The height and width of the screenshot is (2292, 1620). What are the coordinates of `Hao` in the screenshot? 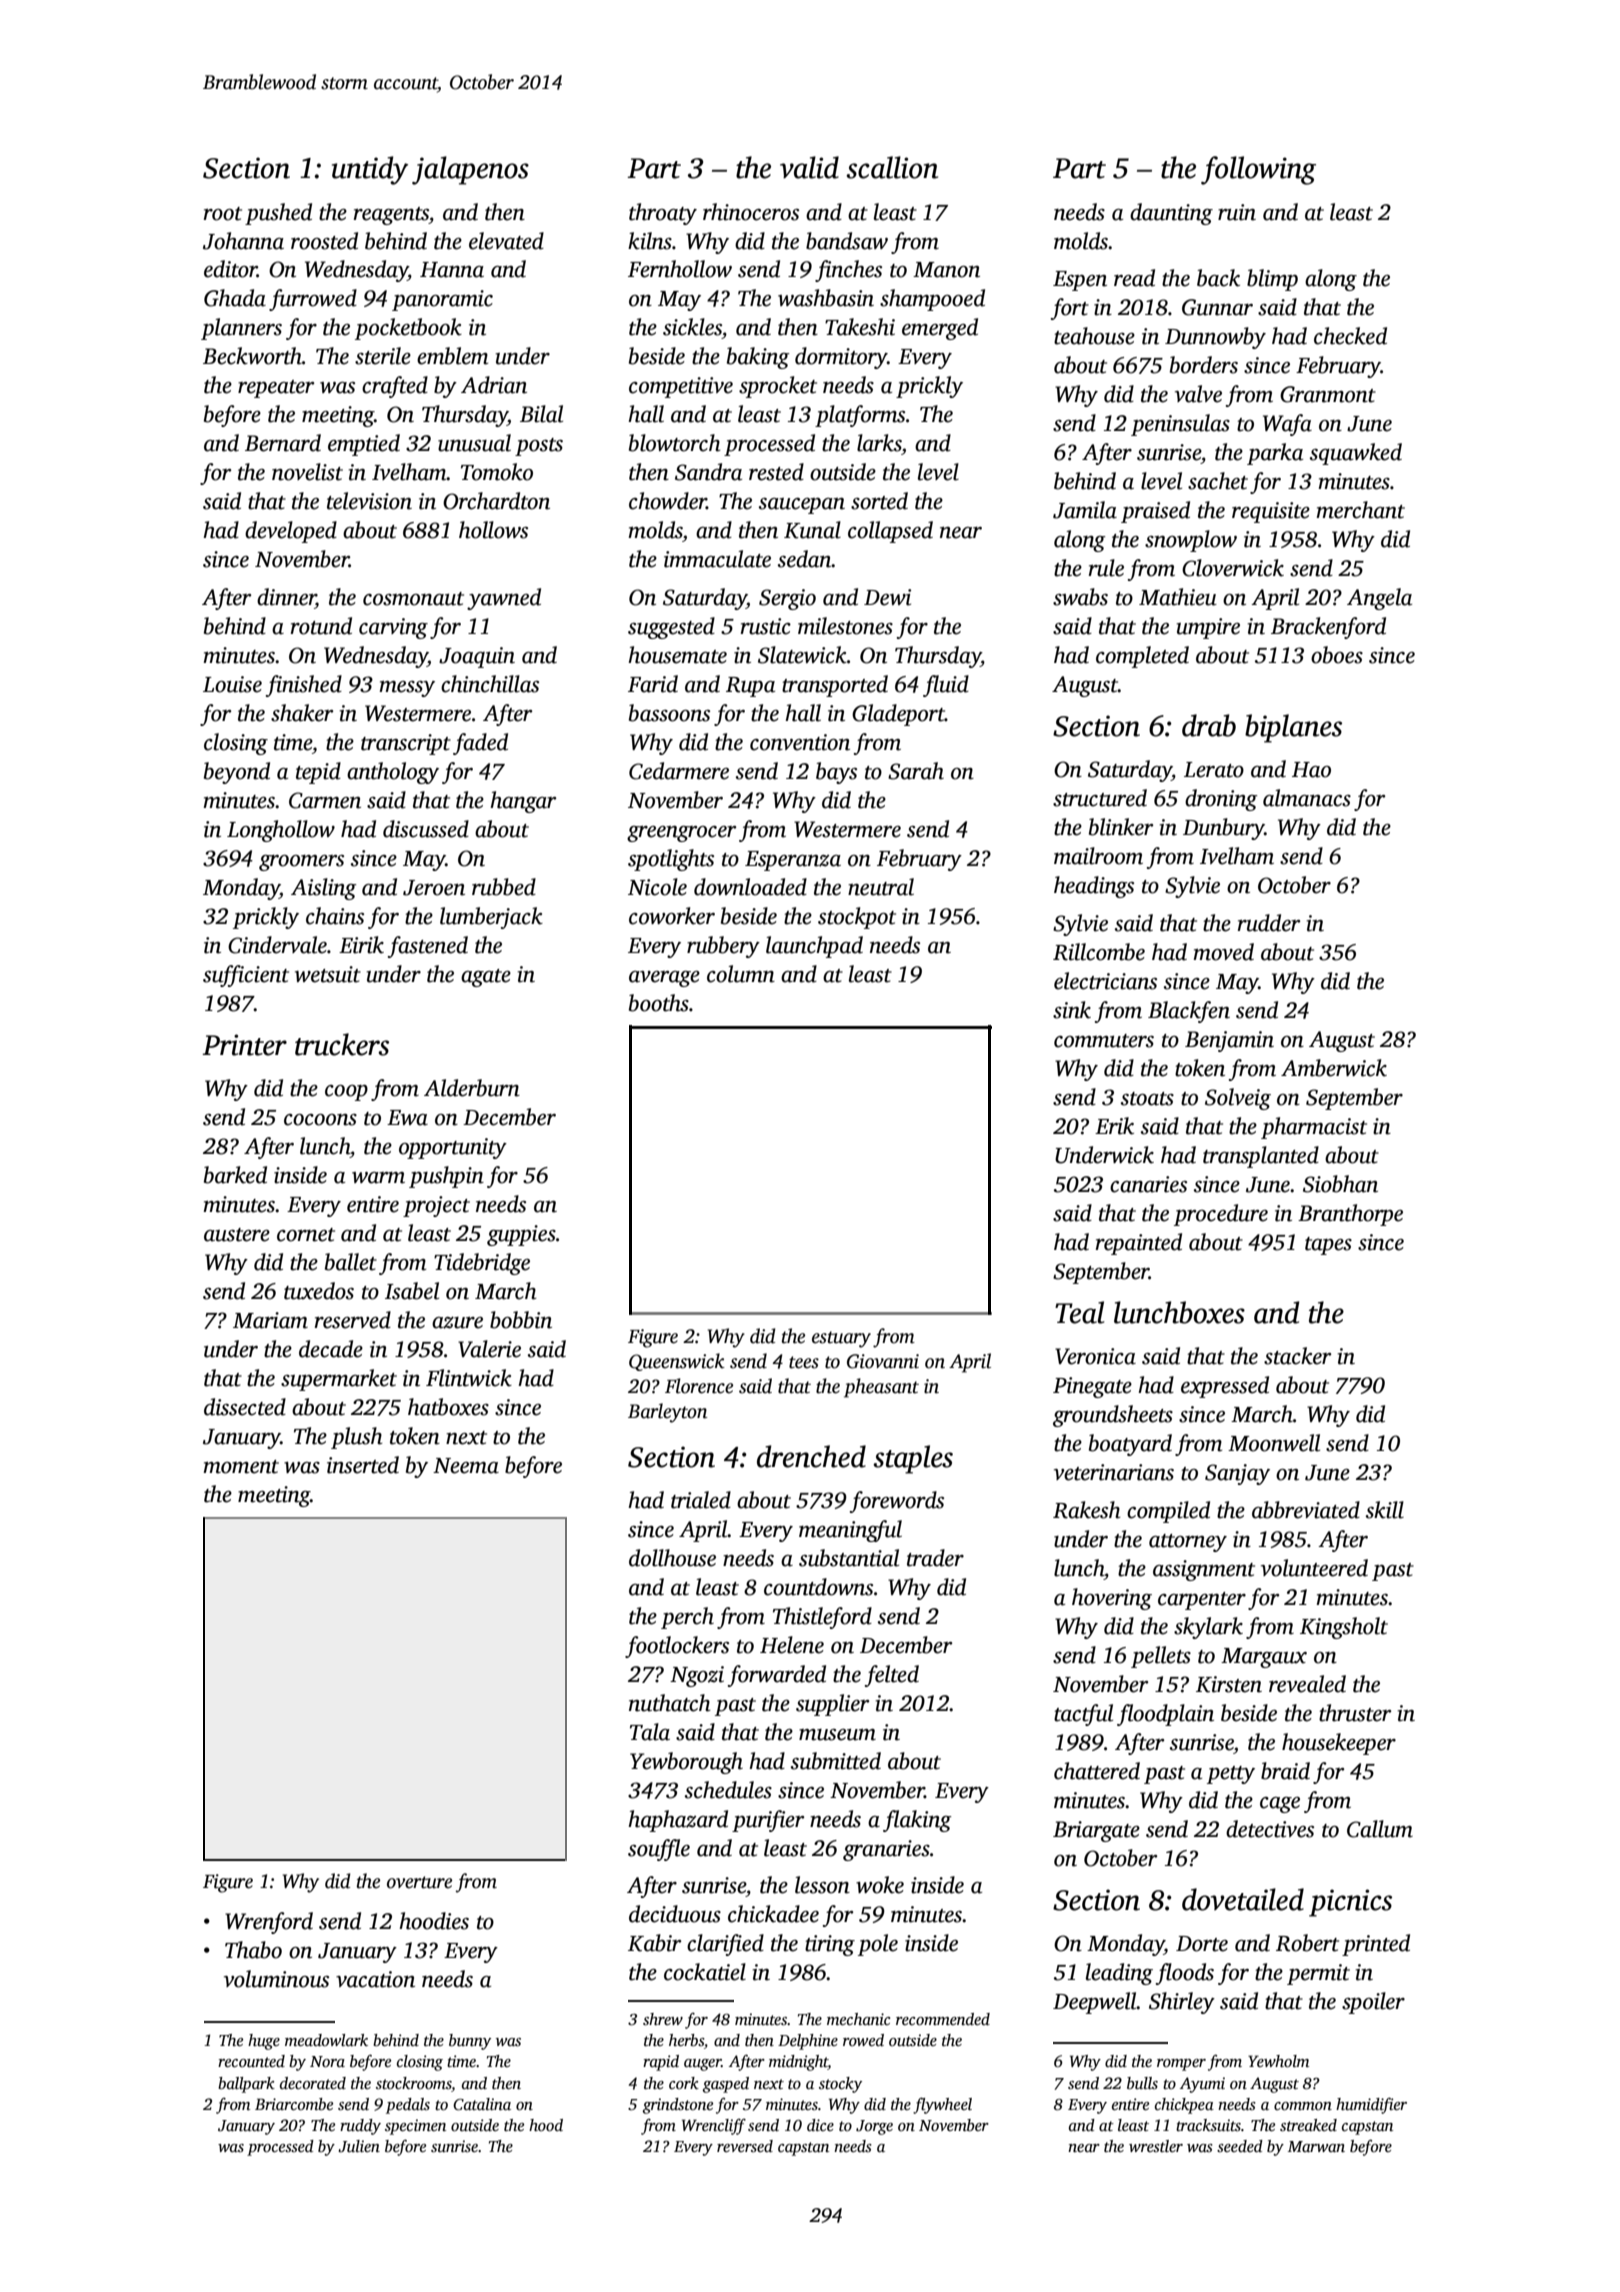 It's located at (1311, 770).
